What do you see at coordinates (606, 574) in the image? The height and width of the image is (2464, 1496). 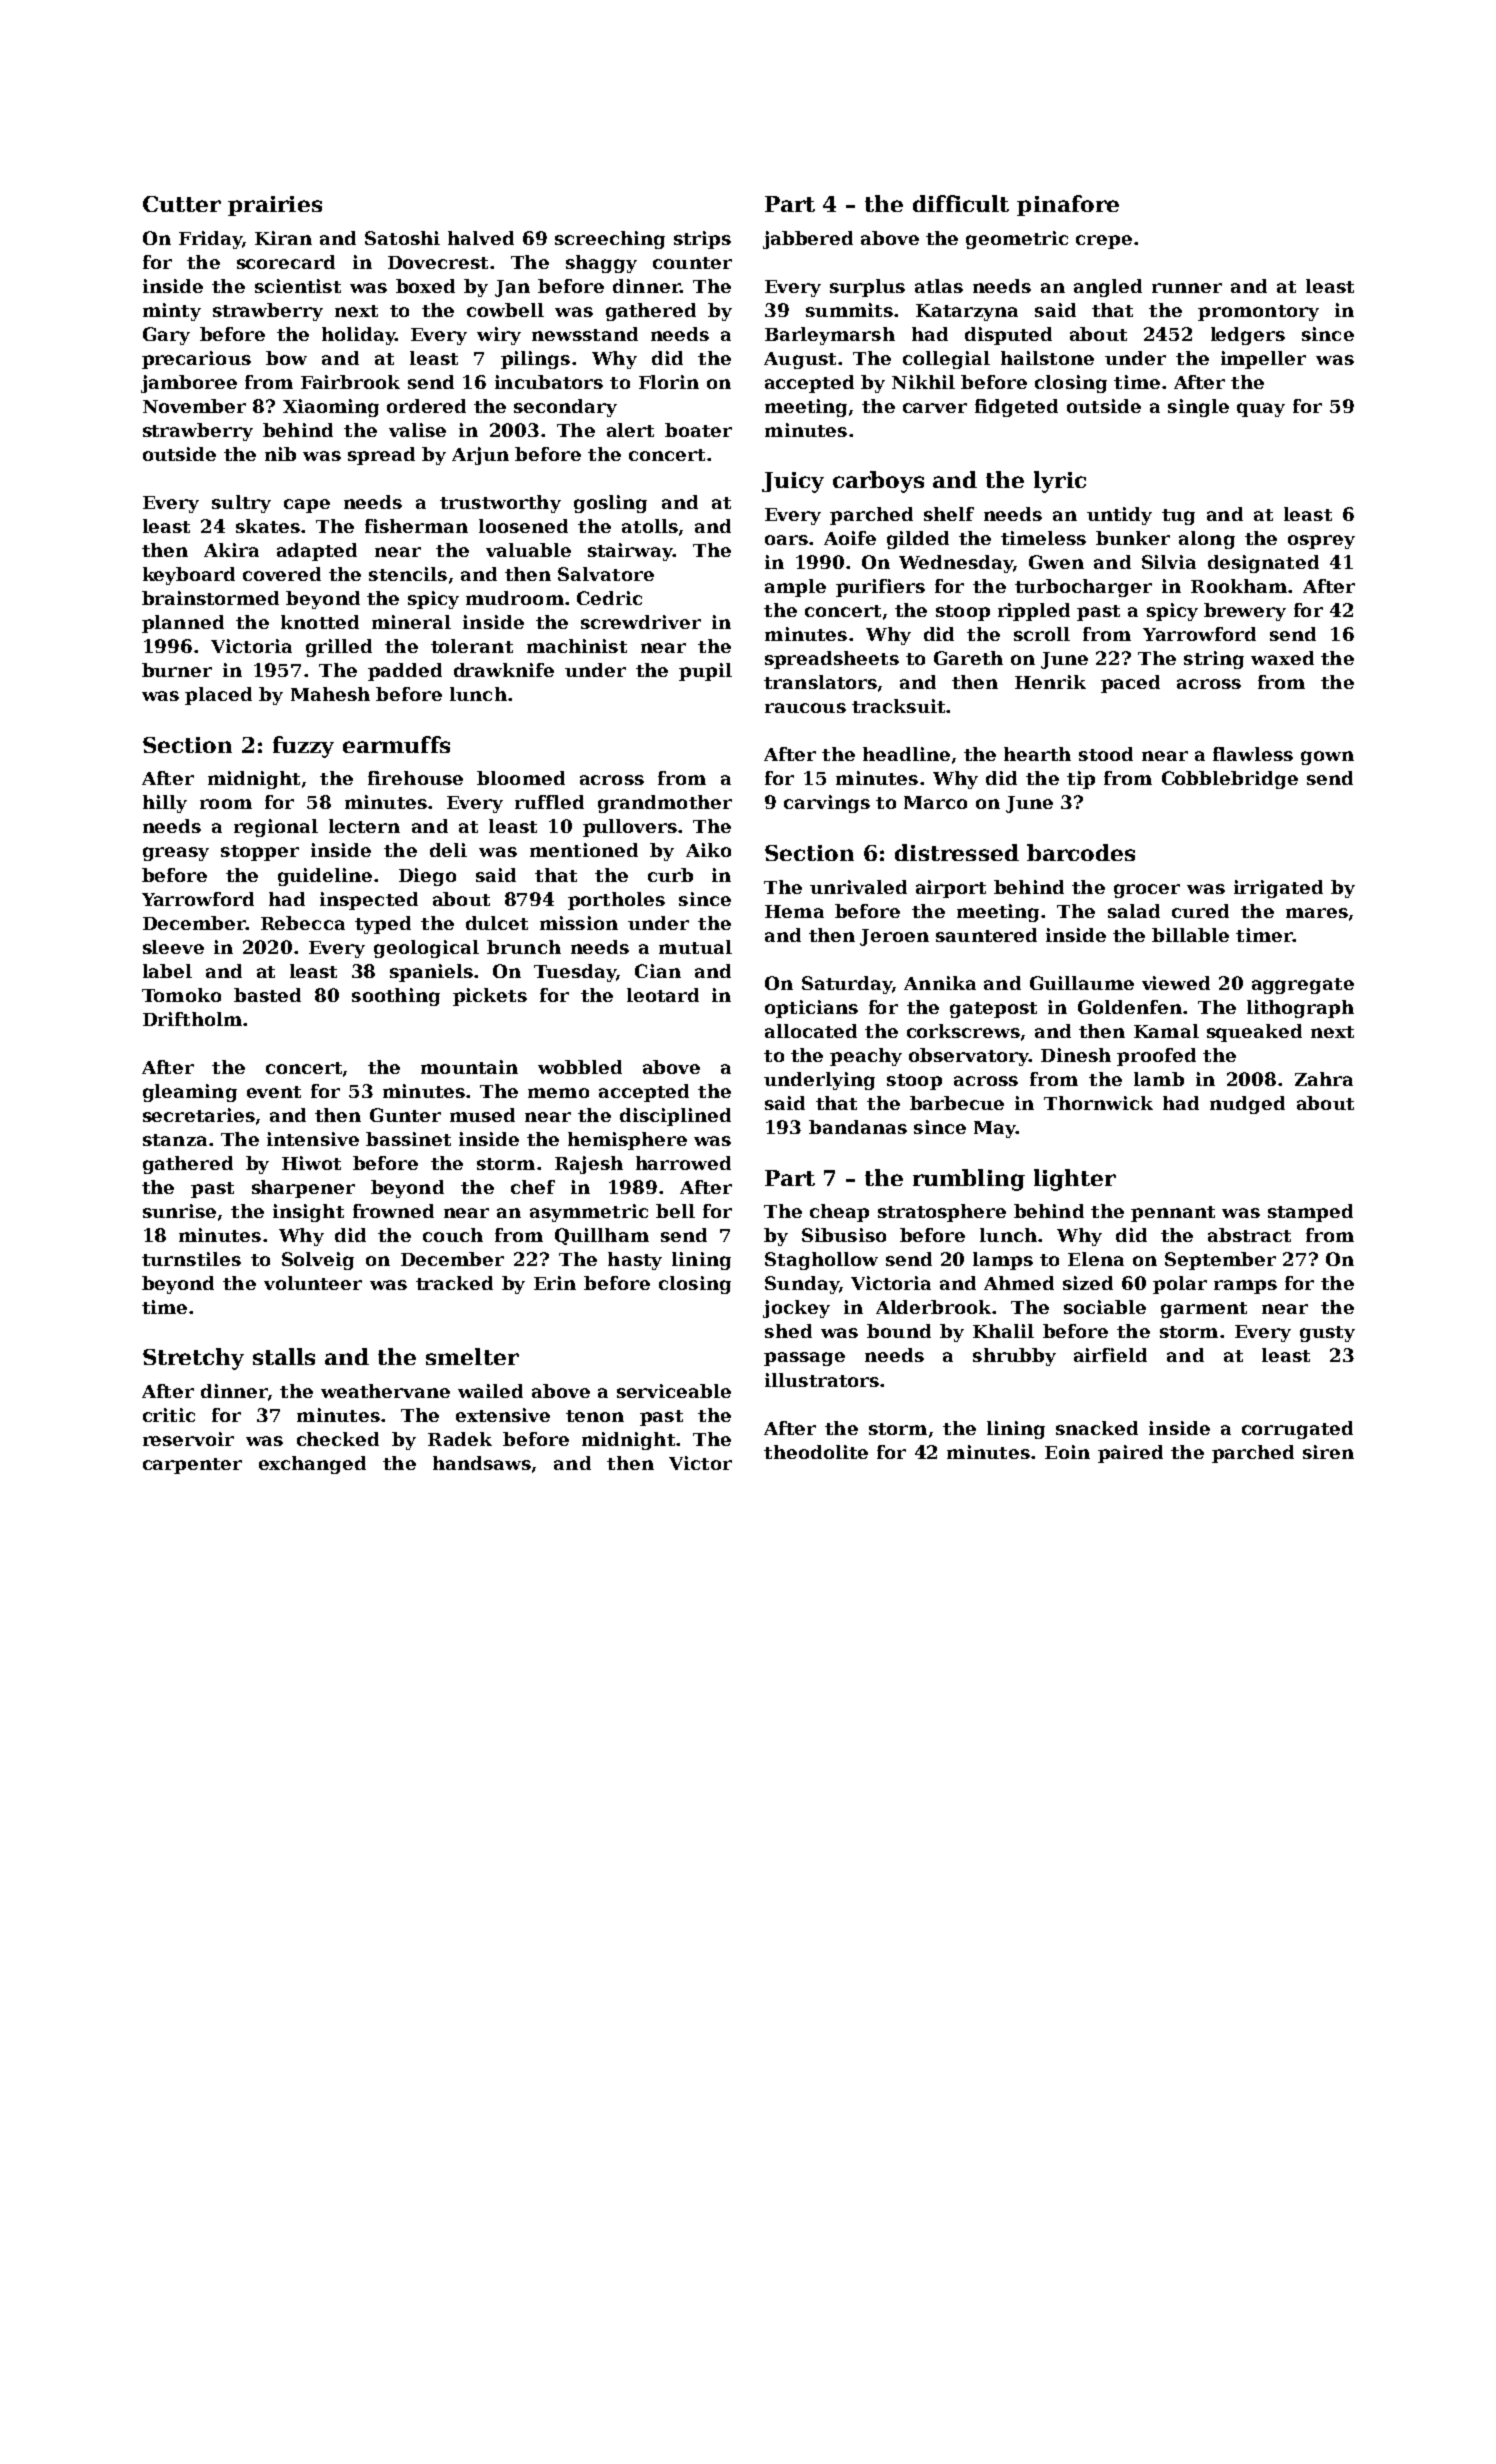 I see `Salvatore` at bounding box center [606, 574].
